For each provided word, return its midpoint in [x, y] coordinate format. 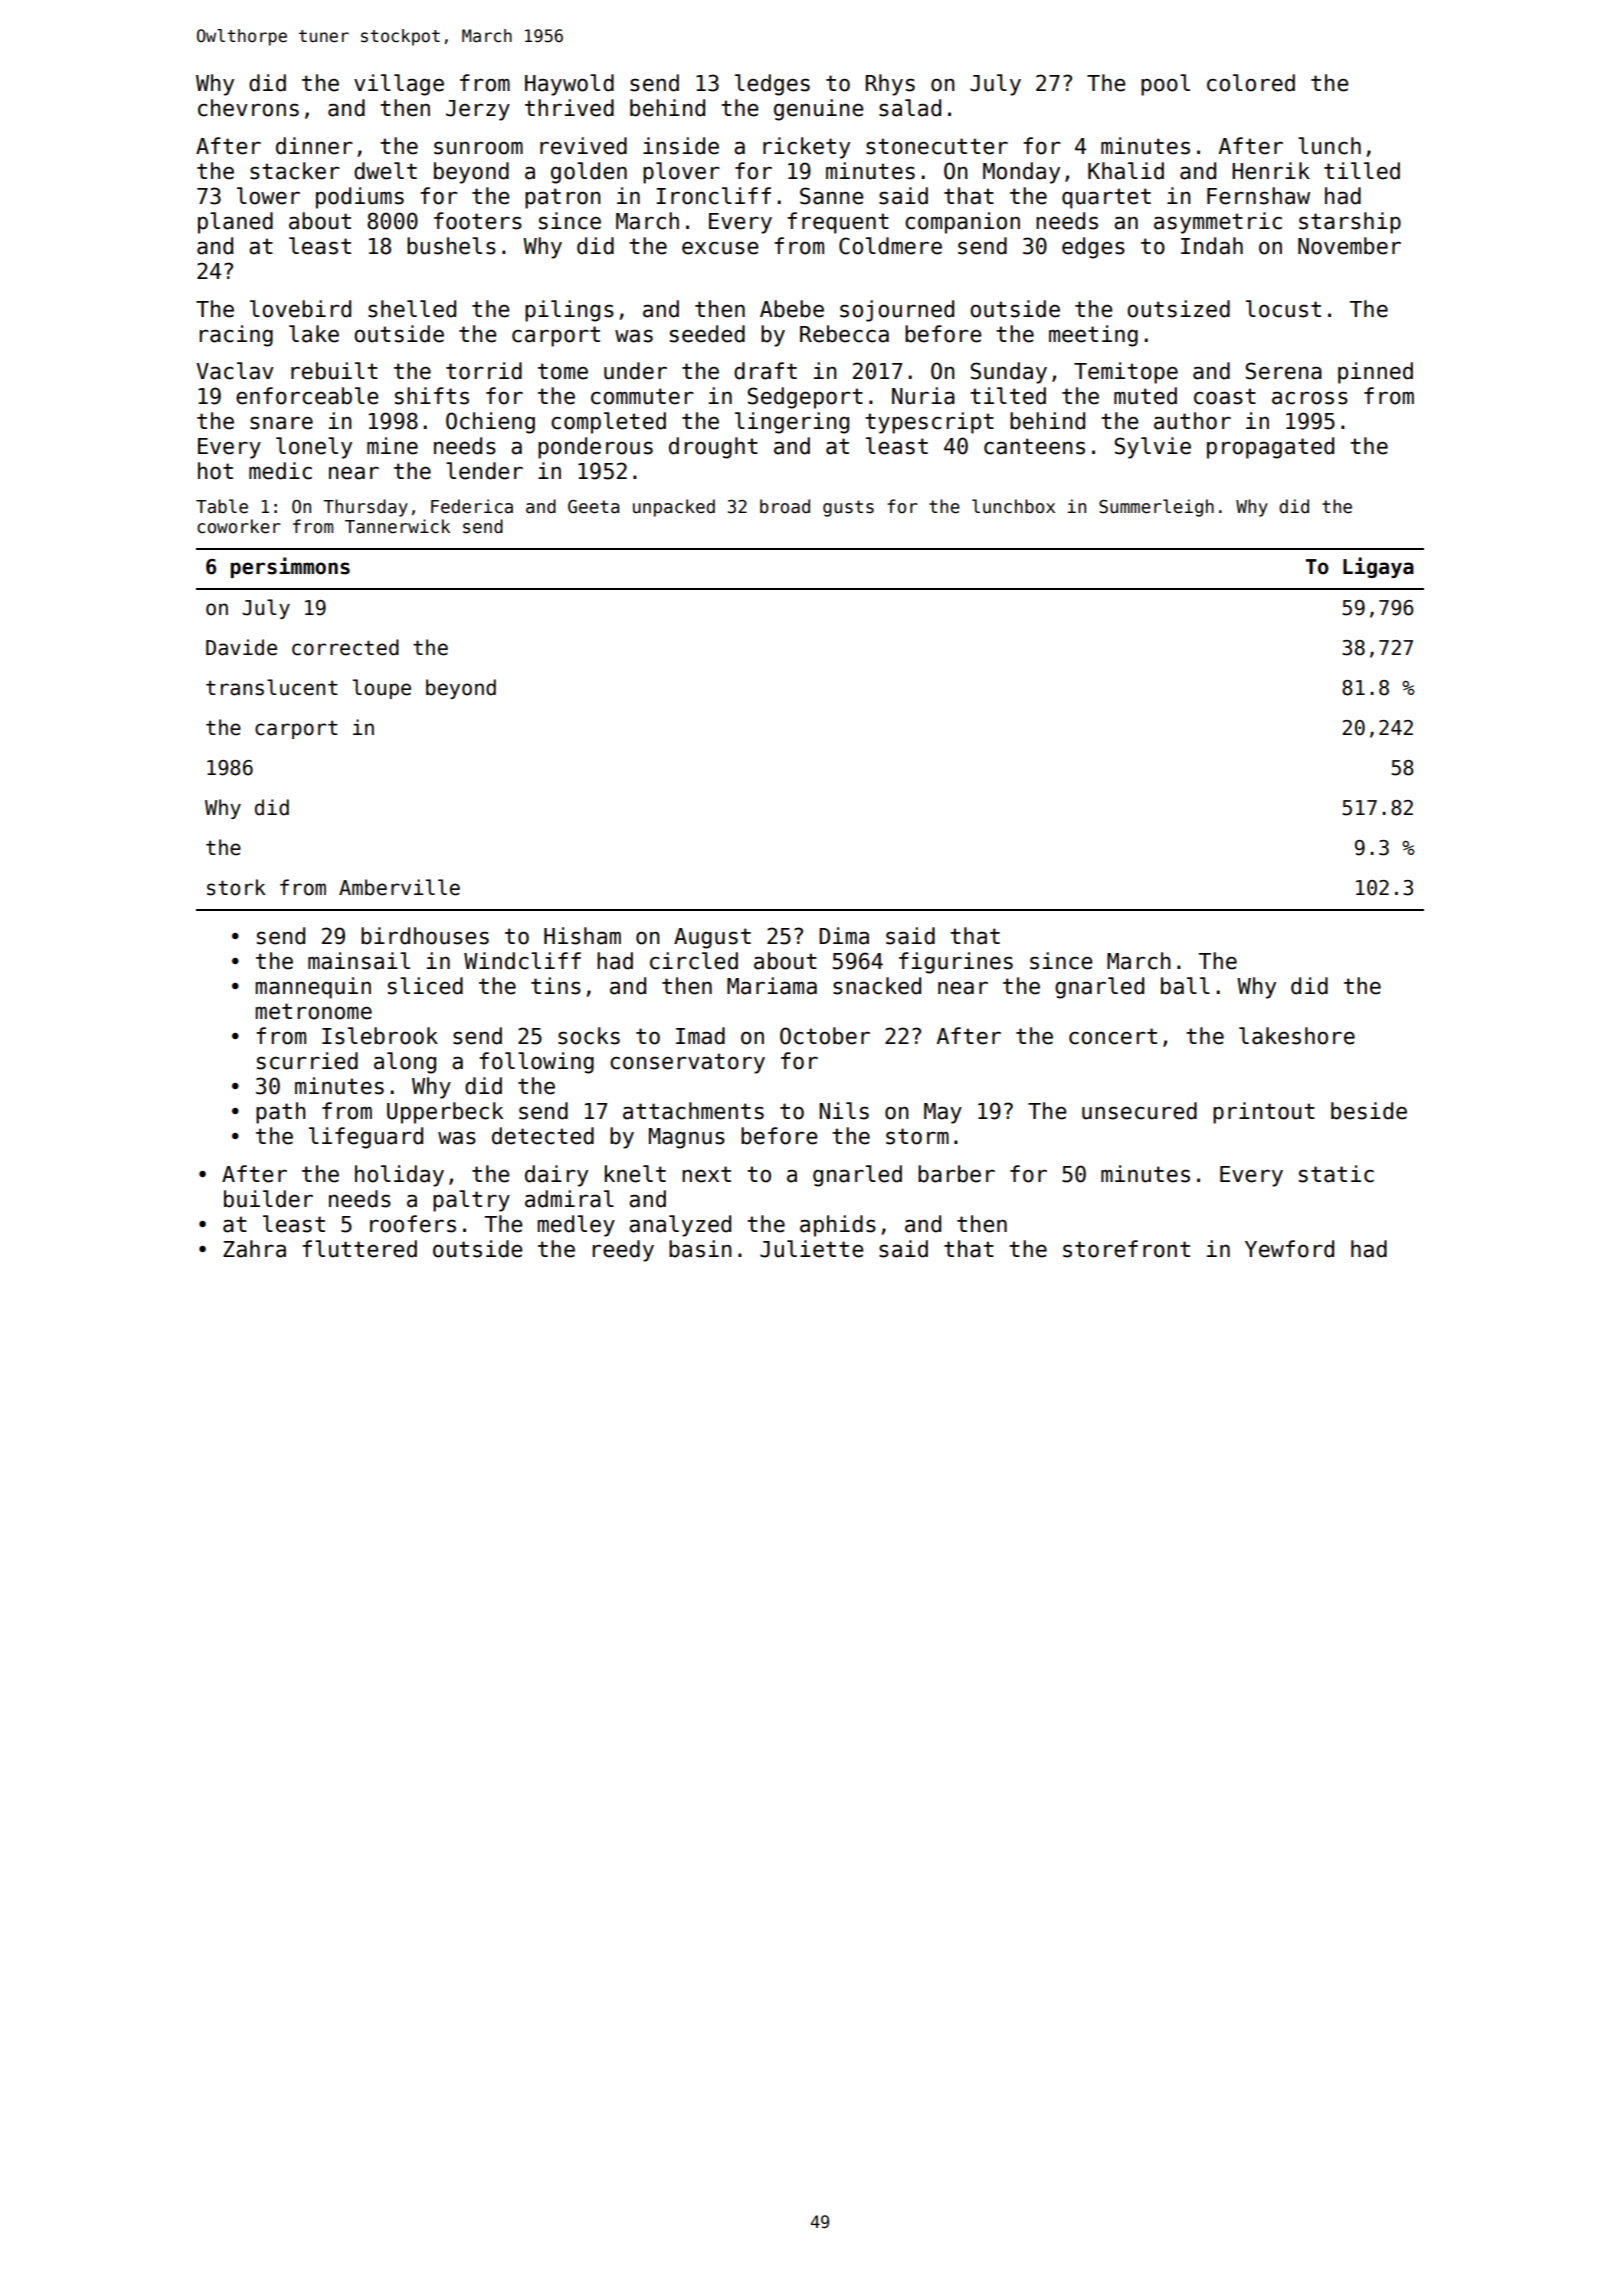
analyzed [680, 1226]
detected [543, 1136]
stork [236, 887]
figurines [956, 963]
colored [1251, 83]
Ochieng [490, 423]
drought [713, 448]
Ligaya [1378, 567]
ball [1185, 986]
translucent [272, 687]
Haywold [569, 85]
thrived [569, 108]
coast [1225, 396]
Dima [844, 936]
